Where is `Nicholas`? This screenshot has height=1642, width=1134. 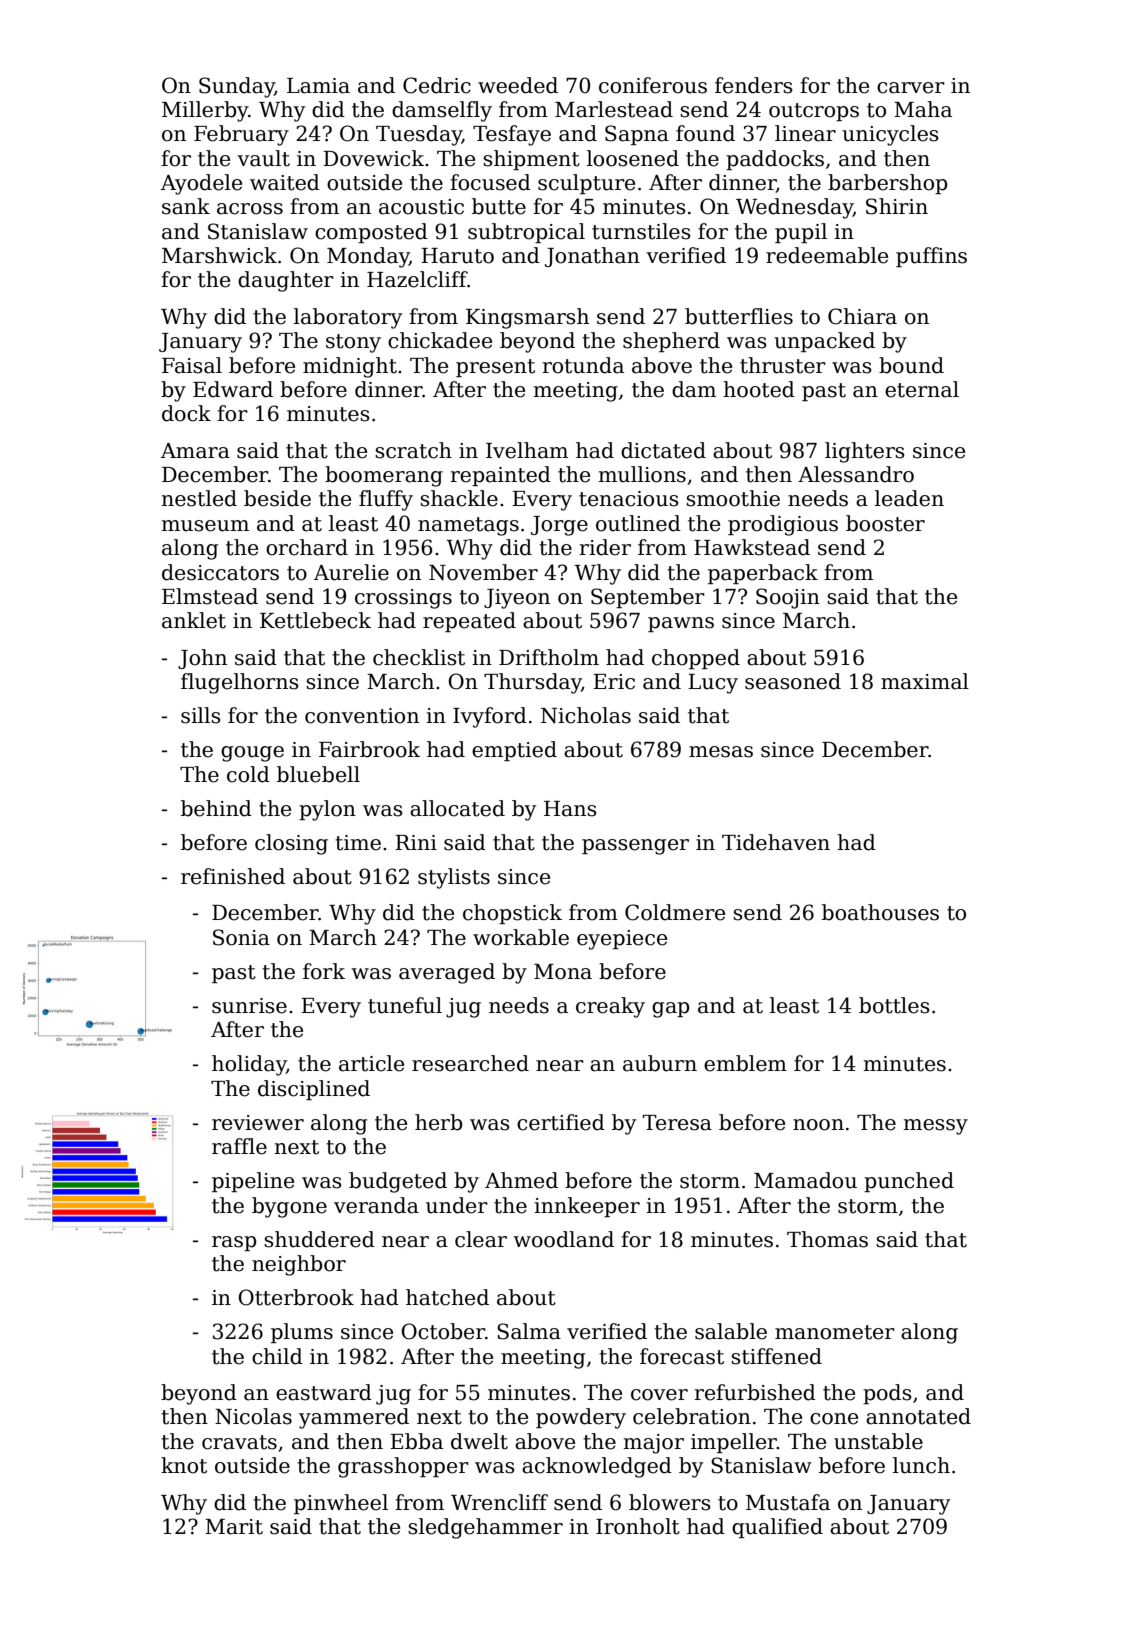 Nicholas is located at coordinates (586, 715).
